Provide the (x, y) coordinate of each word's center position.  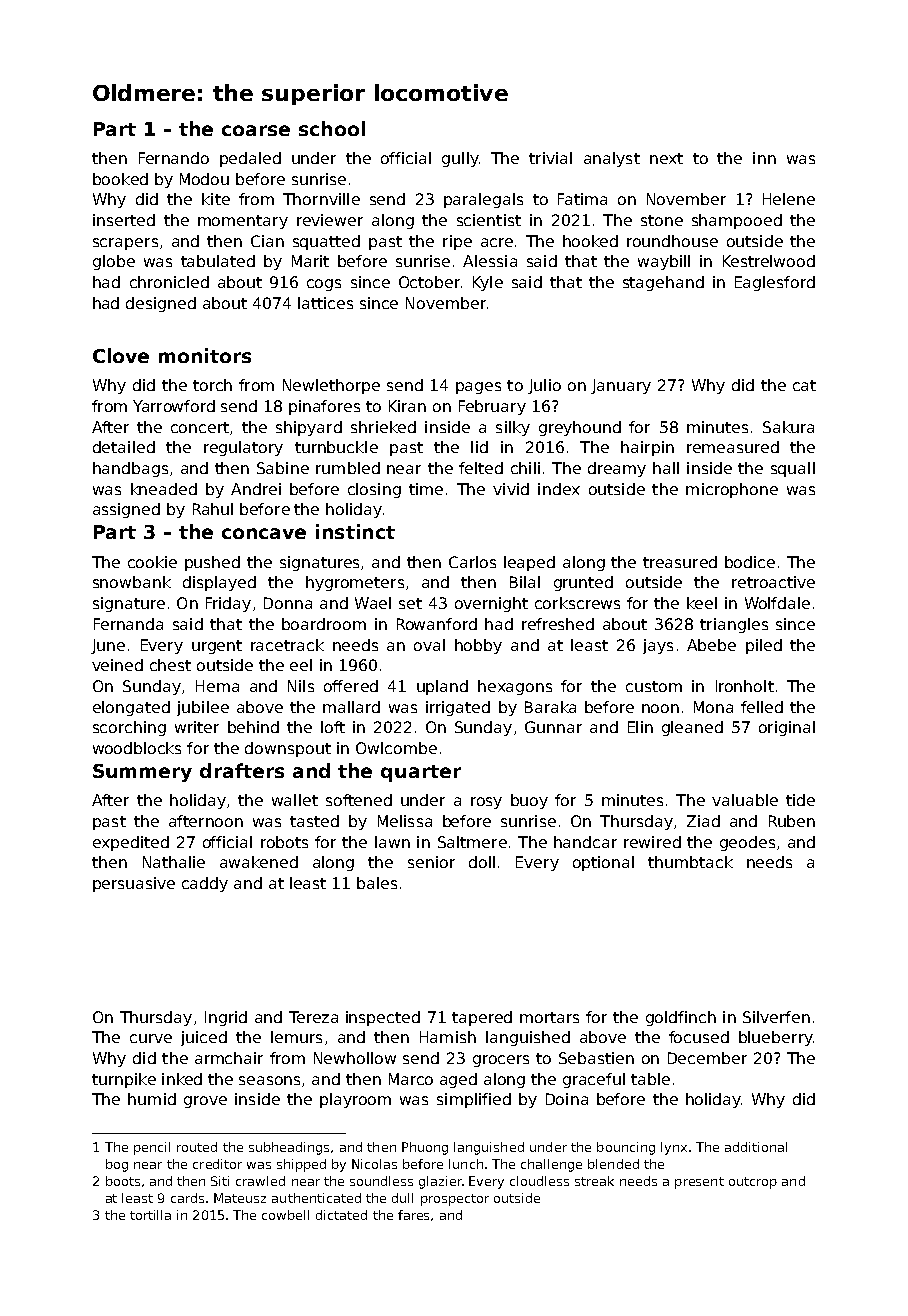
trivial (550, 158)
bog (117, 1165)
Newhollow (355, 1058)
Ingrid (226, 1018)
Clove (121, 355)
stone (662, 220)
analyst (612, 159)
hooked (590, 241)
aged (458, 1080)
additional (756, 1147)
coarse (256, 130)
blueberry (776, 1038)
